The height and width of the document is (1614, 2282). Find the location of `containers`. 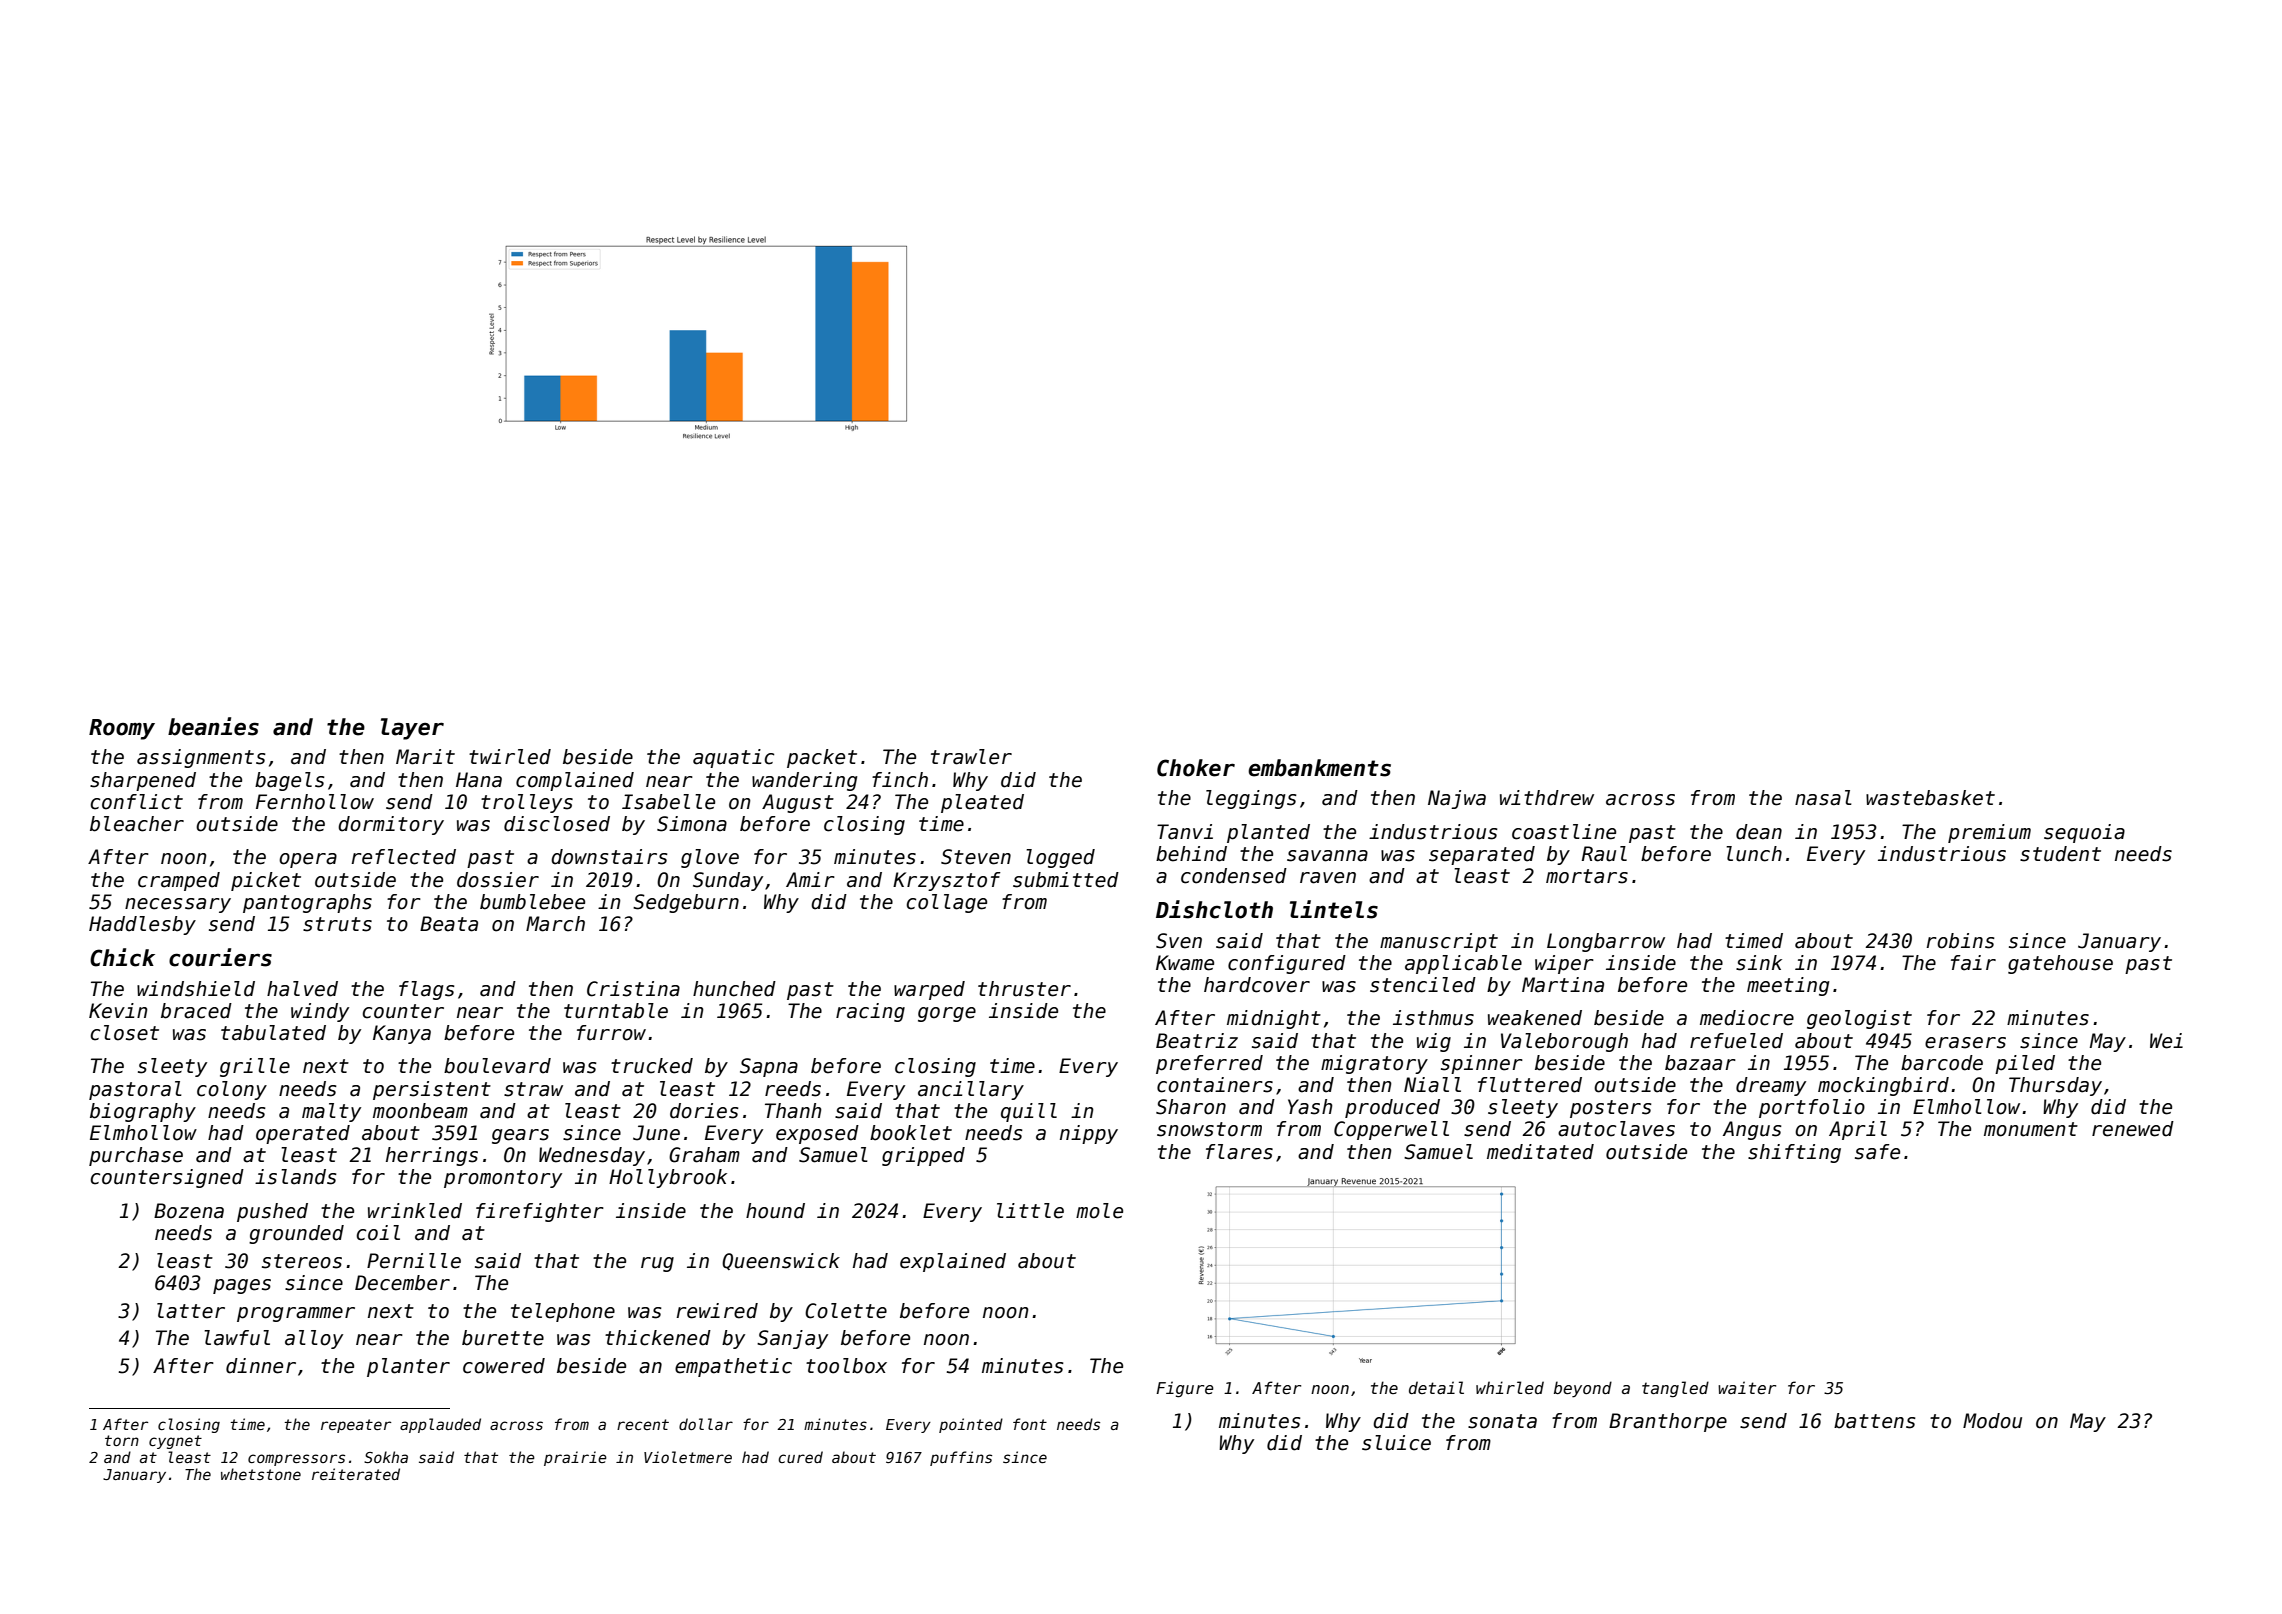

containers is located at coordinates (1215, 1085).
